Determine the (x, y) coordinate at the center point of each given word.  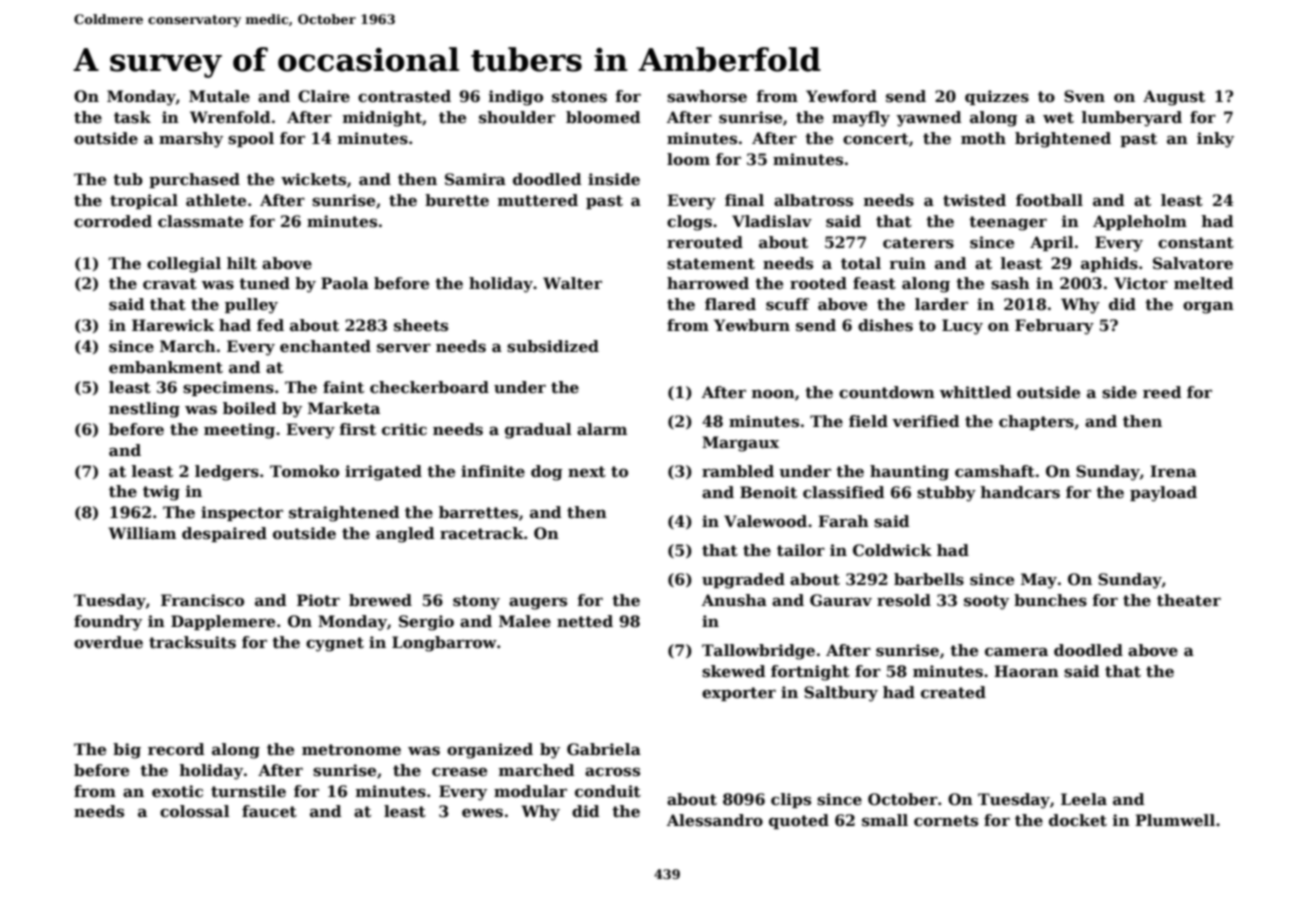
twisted (974, 200)
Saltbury (841, 694)
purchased (194, 180)
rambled (738, 471)
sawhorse (707, 96)
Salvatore (1193, 263)
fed (270, 325)
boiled (250, 408)
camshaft (995, 471)
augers (538, 603)
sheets (421, 325)
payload (1163, 494)
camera (1016, 652)
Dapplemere (223, 622)
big (127, 751)
